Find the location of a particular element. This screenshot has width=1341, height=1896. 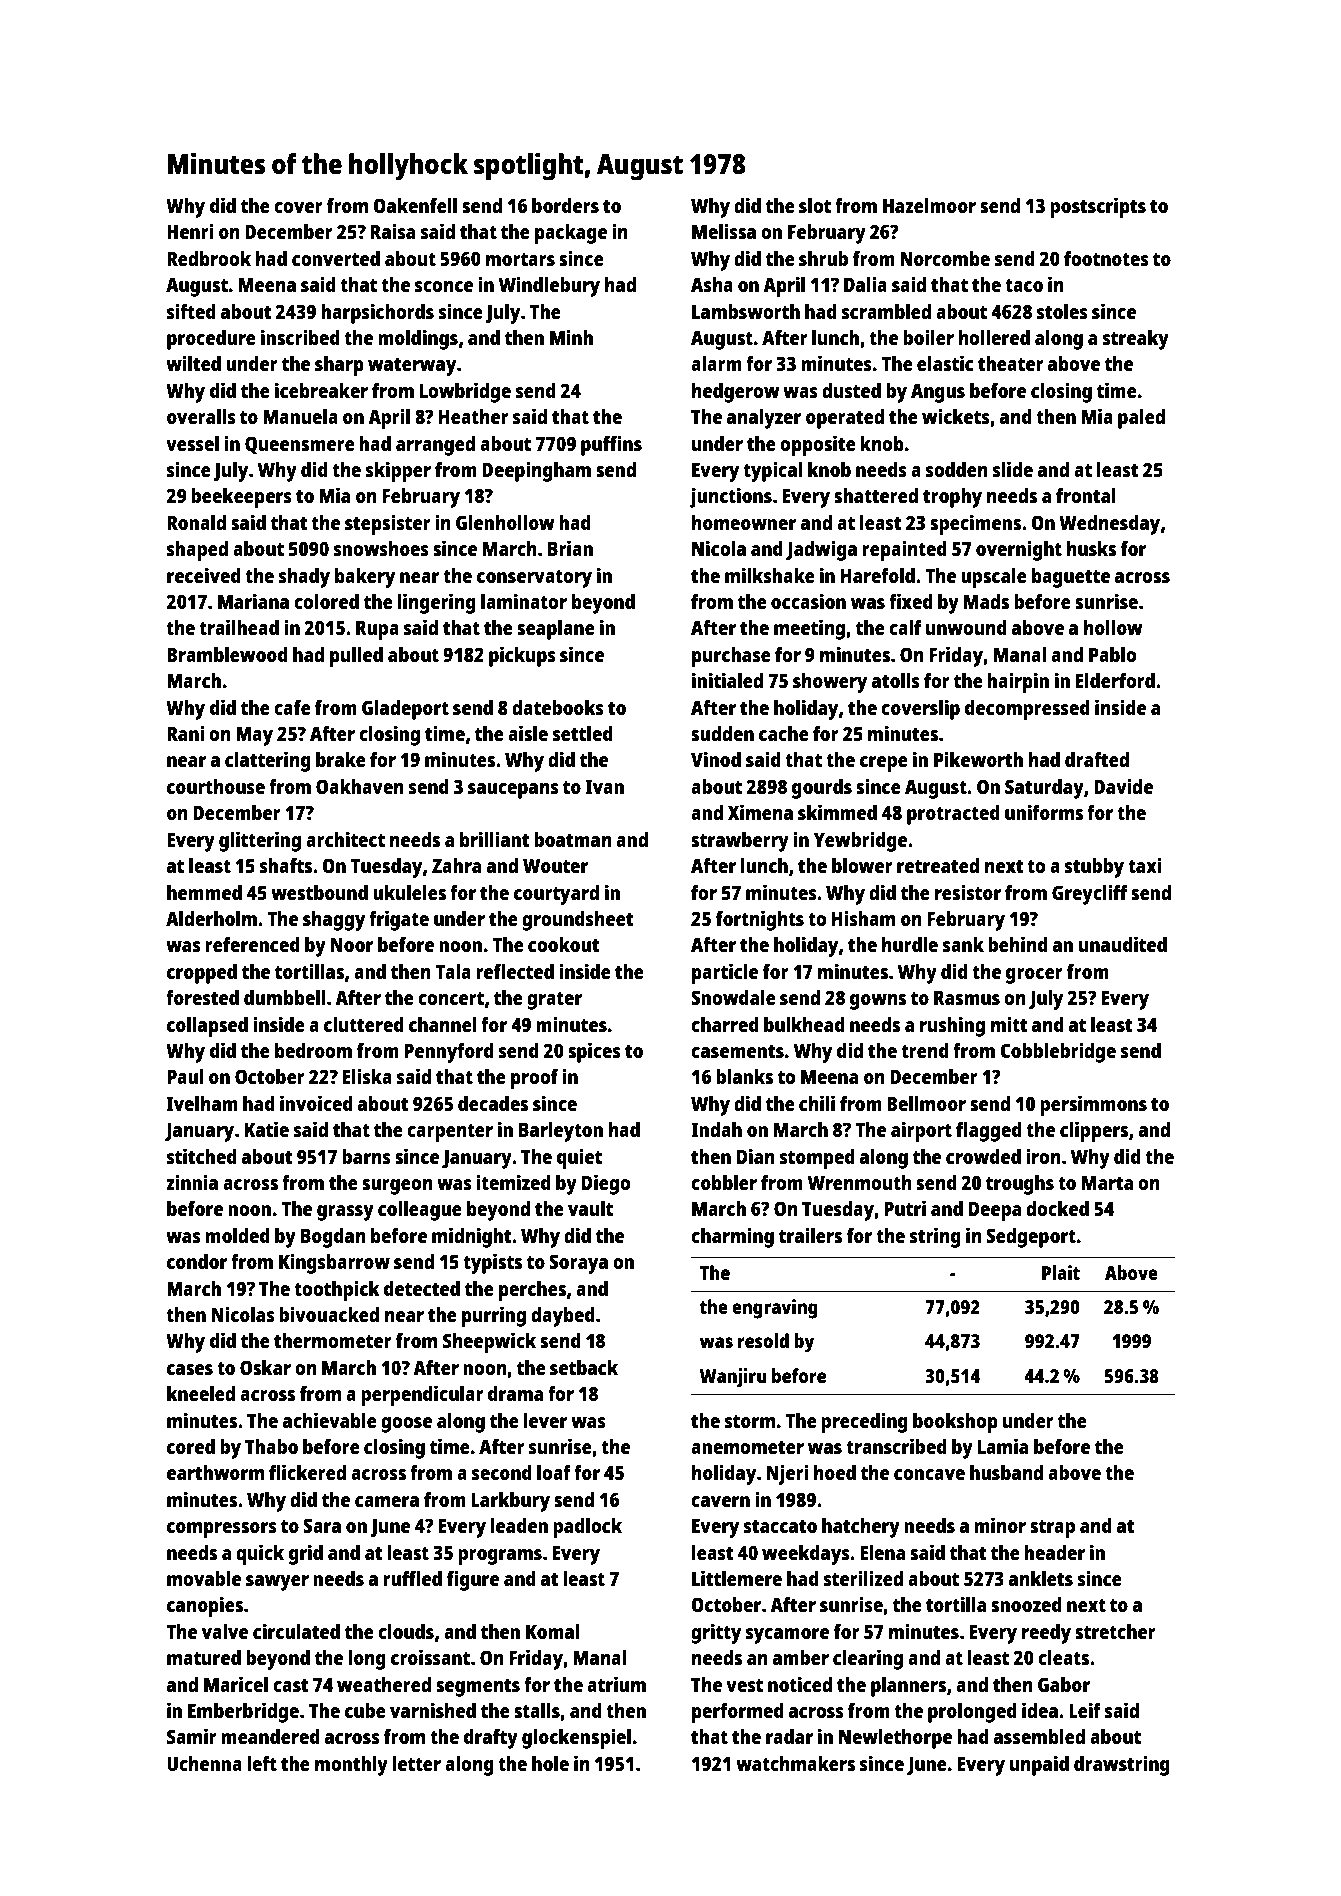

slot is located at coordinates (815, 205).
